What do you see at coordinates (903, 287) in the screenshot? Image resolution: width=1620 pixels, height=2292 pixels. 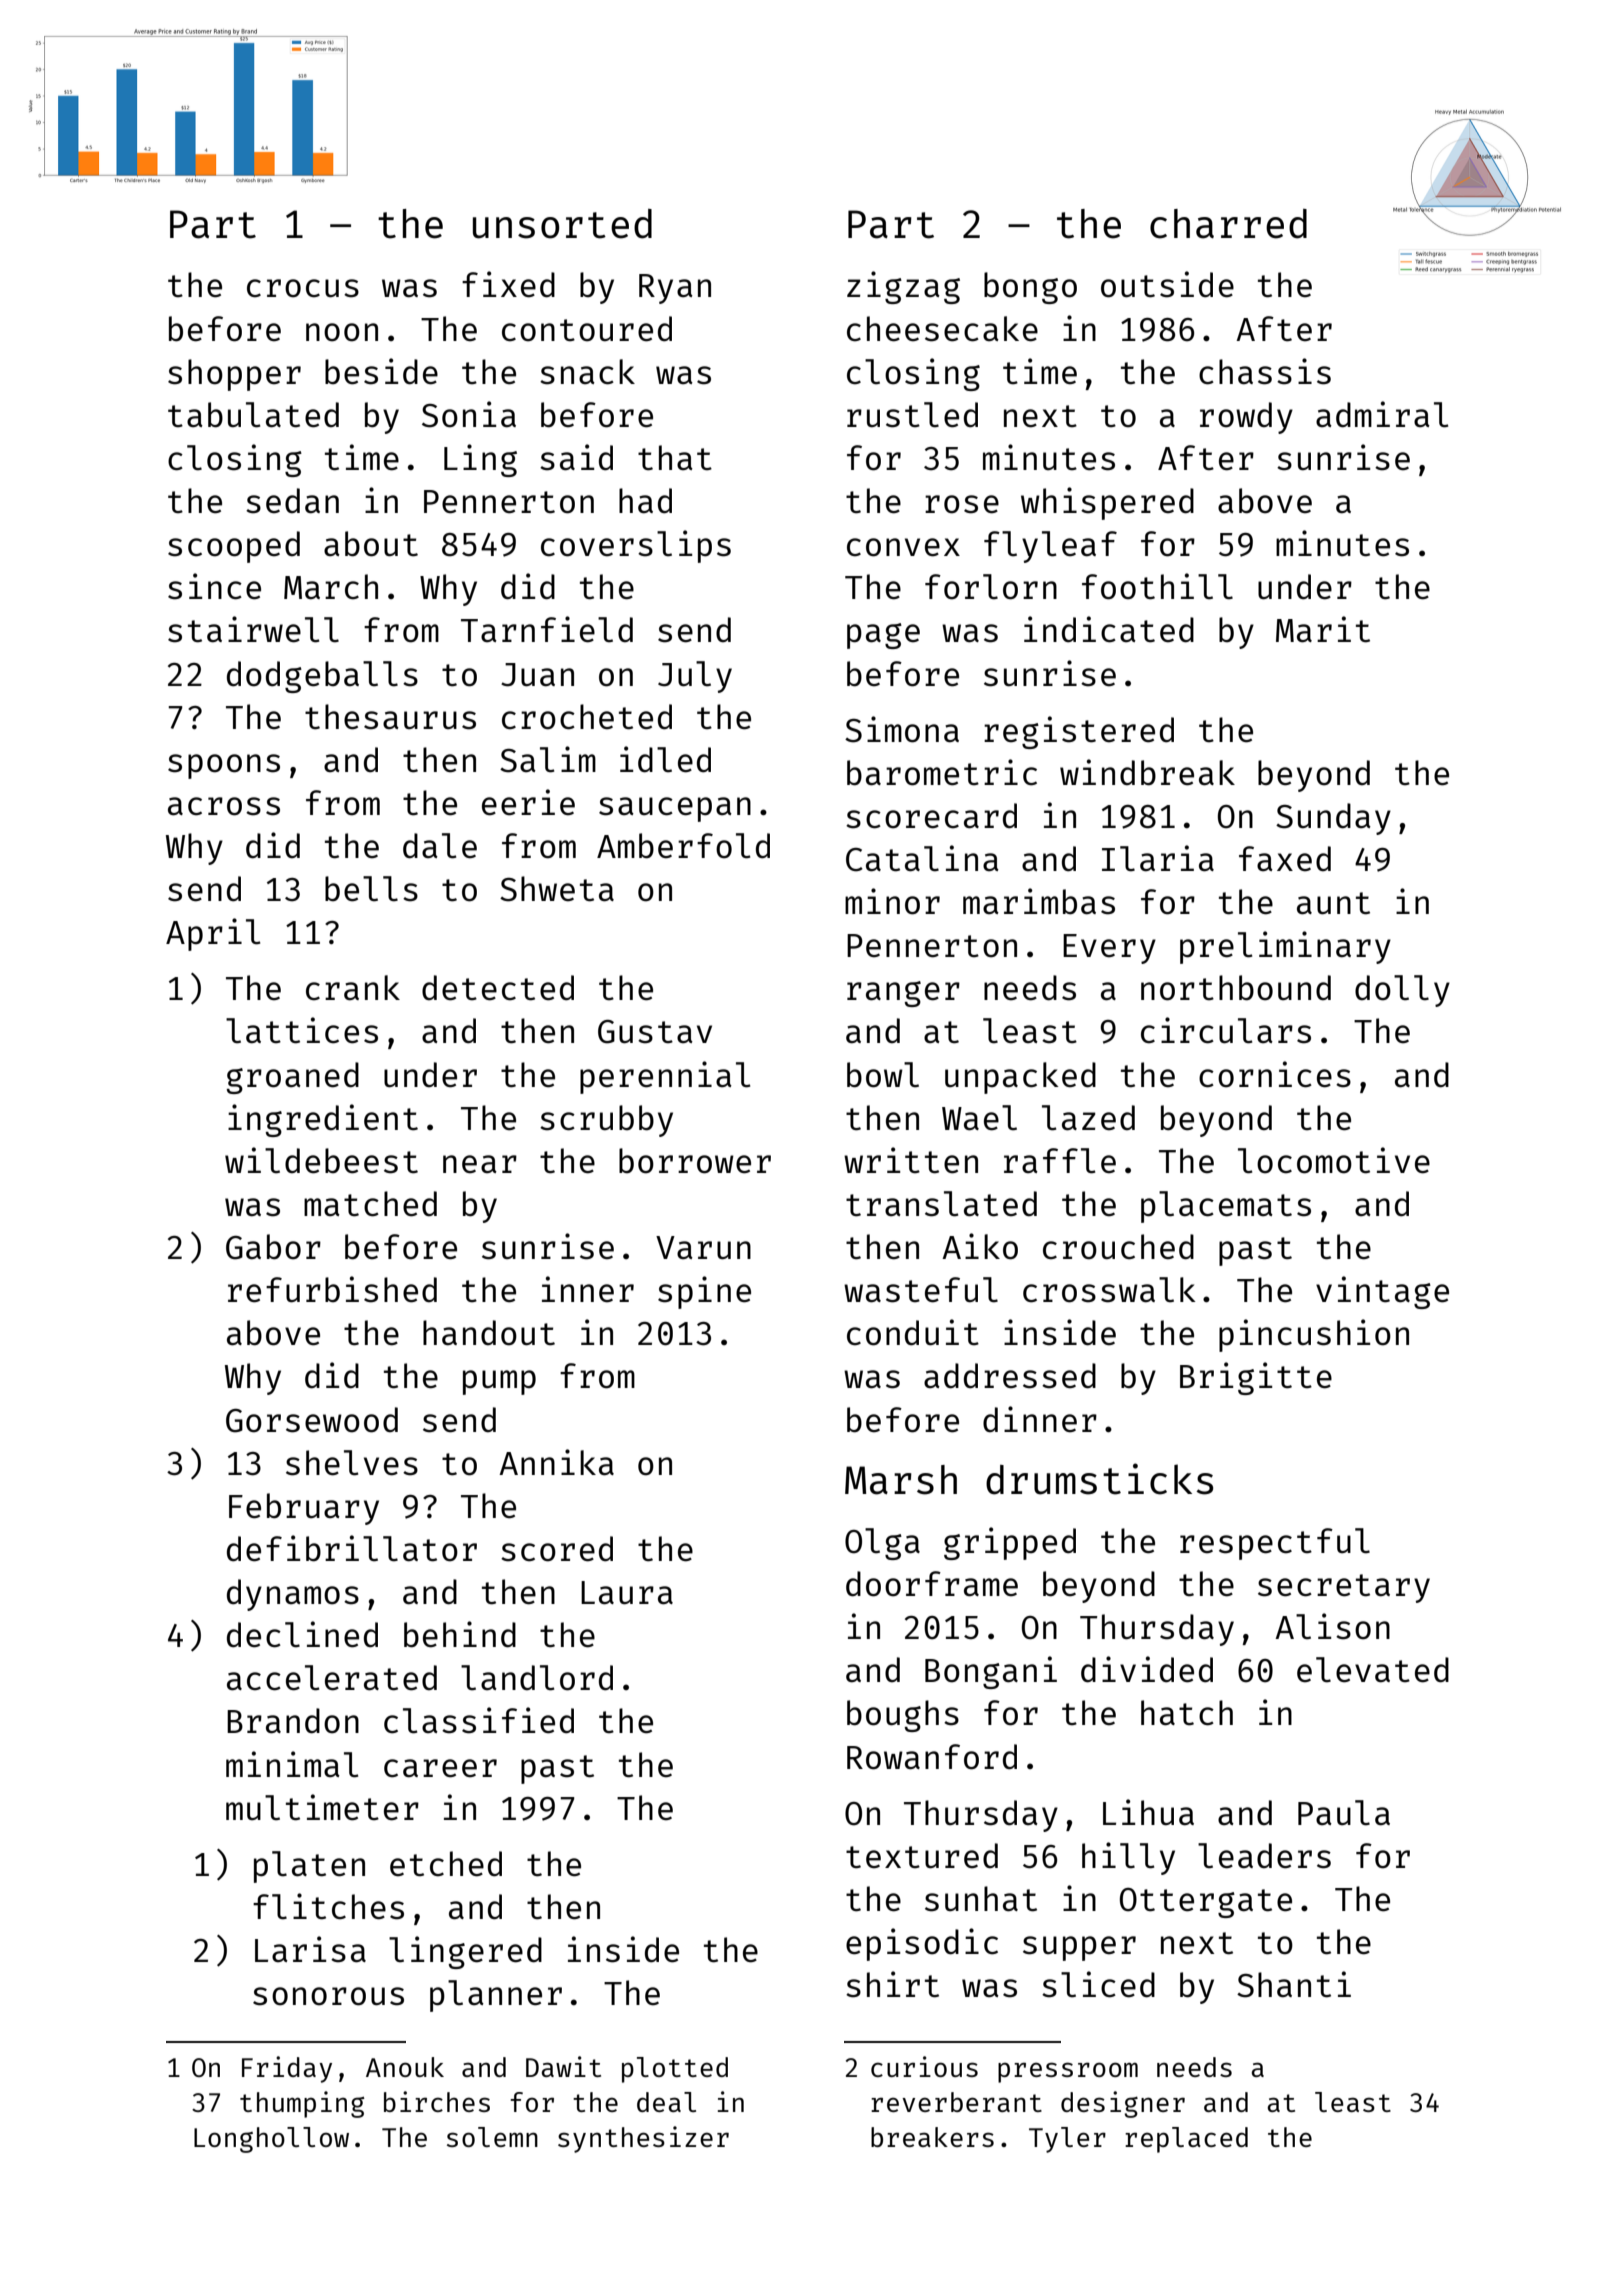 I see `zigzag` at bounding box center [903, 287].
